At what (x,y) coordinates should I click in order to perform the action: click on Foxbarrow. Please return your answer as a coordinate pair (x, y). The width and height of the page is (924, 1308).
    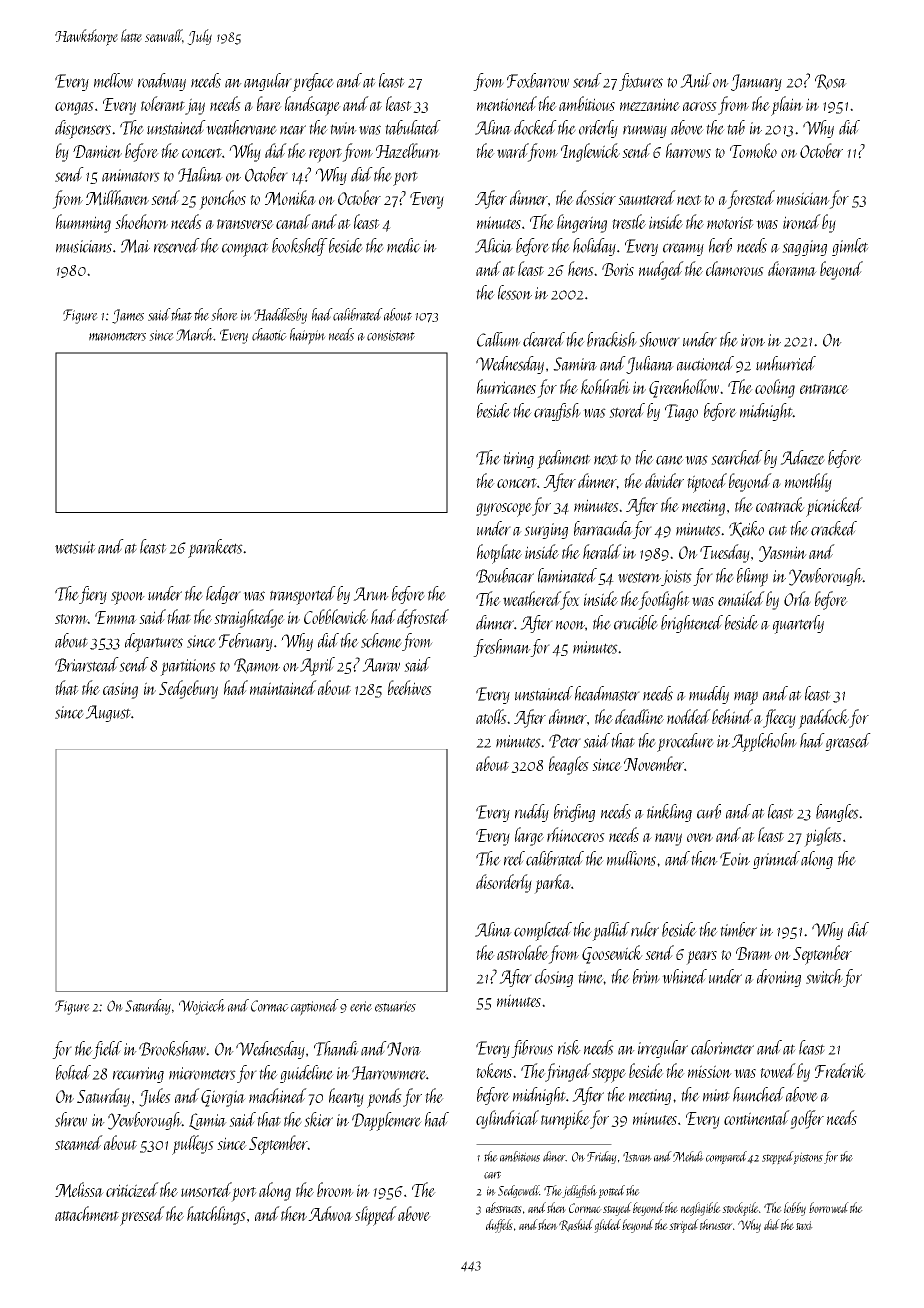
    Looking at the image, I should click on (538, 80).
